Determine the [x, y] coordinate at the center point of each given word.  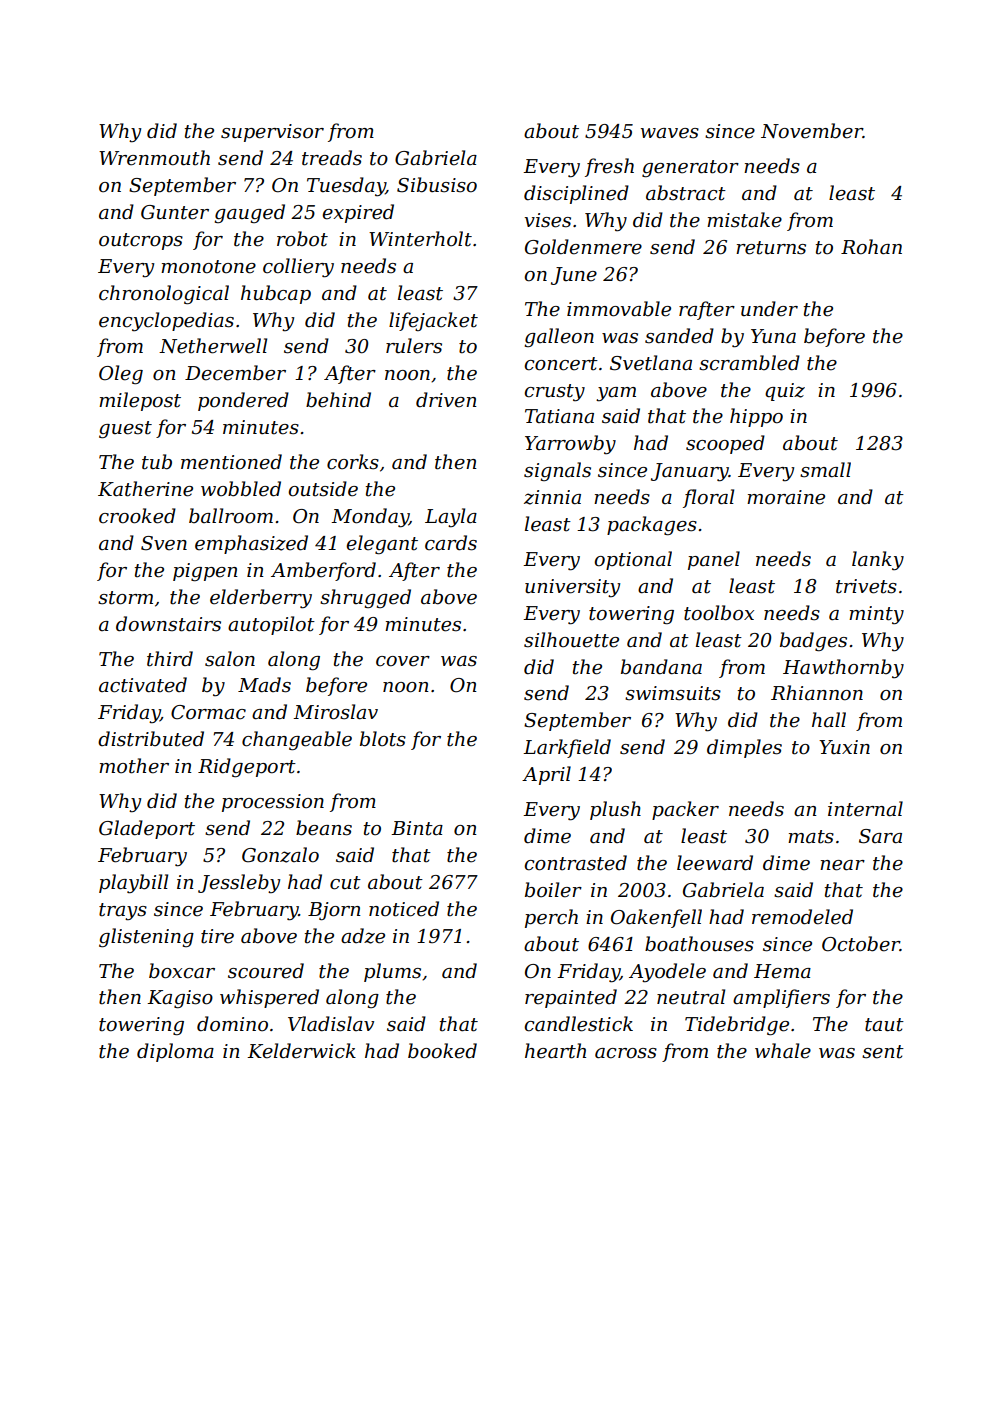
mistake [744, 220]
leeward [715, 863]
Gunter [175, 212]
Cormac [208, 712]
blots [383, 739]
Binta [417, 828]
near [842, 865]
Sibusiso [437, 185]
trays [123, 912]
